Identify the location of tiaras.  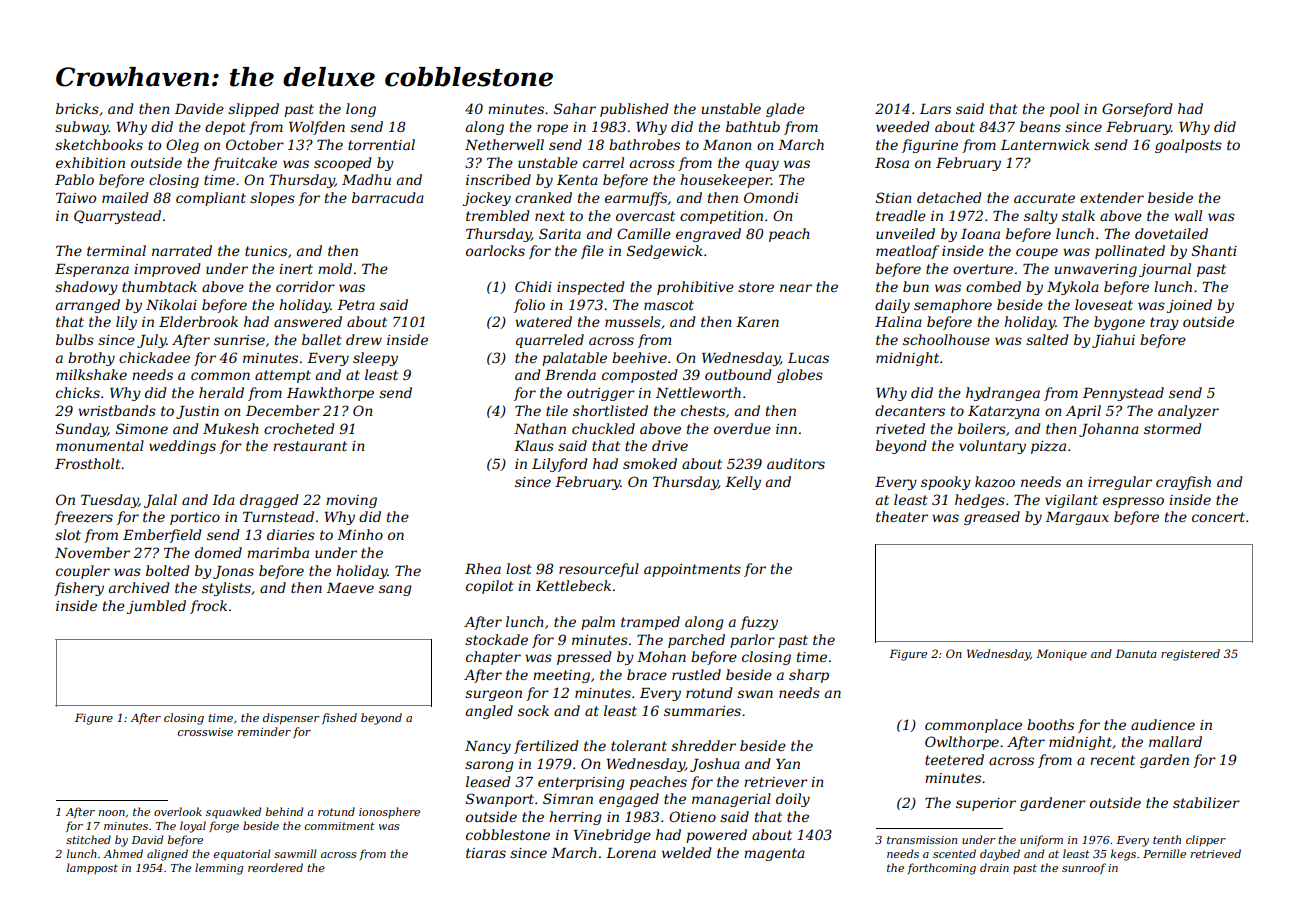
(486, 853).
